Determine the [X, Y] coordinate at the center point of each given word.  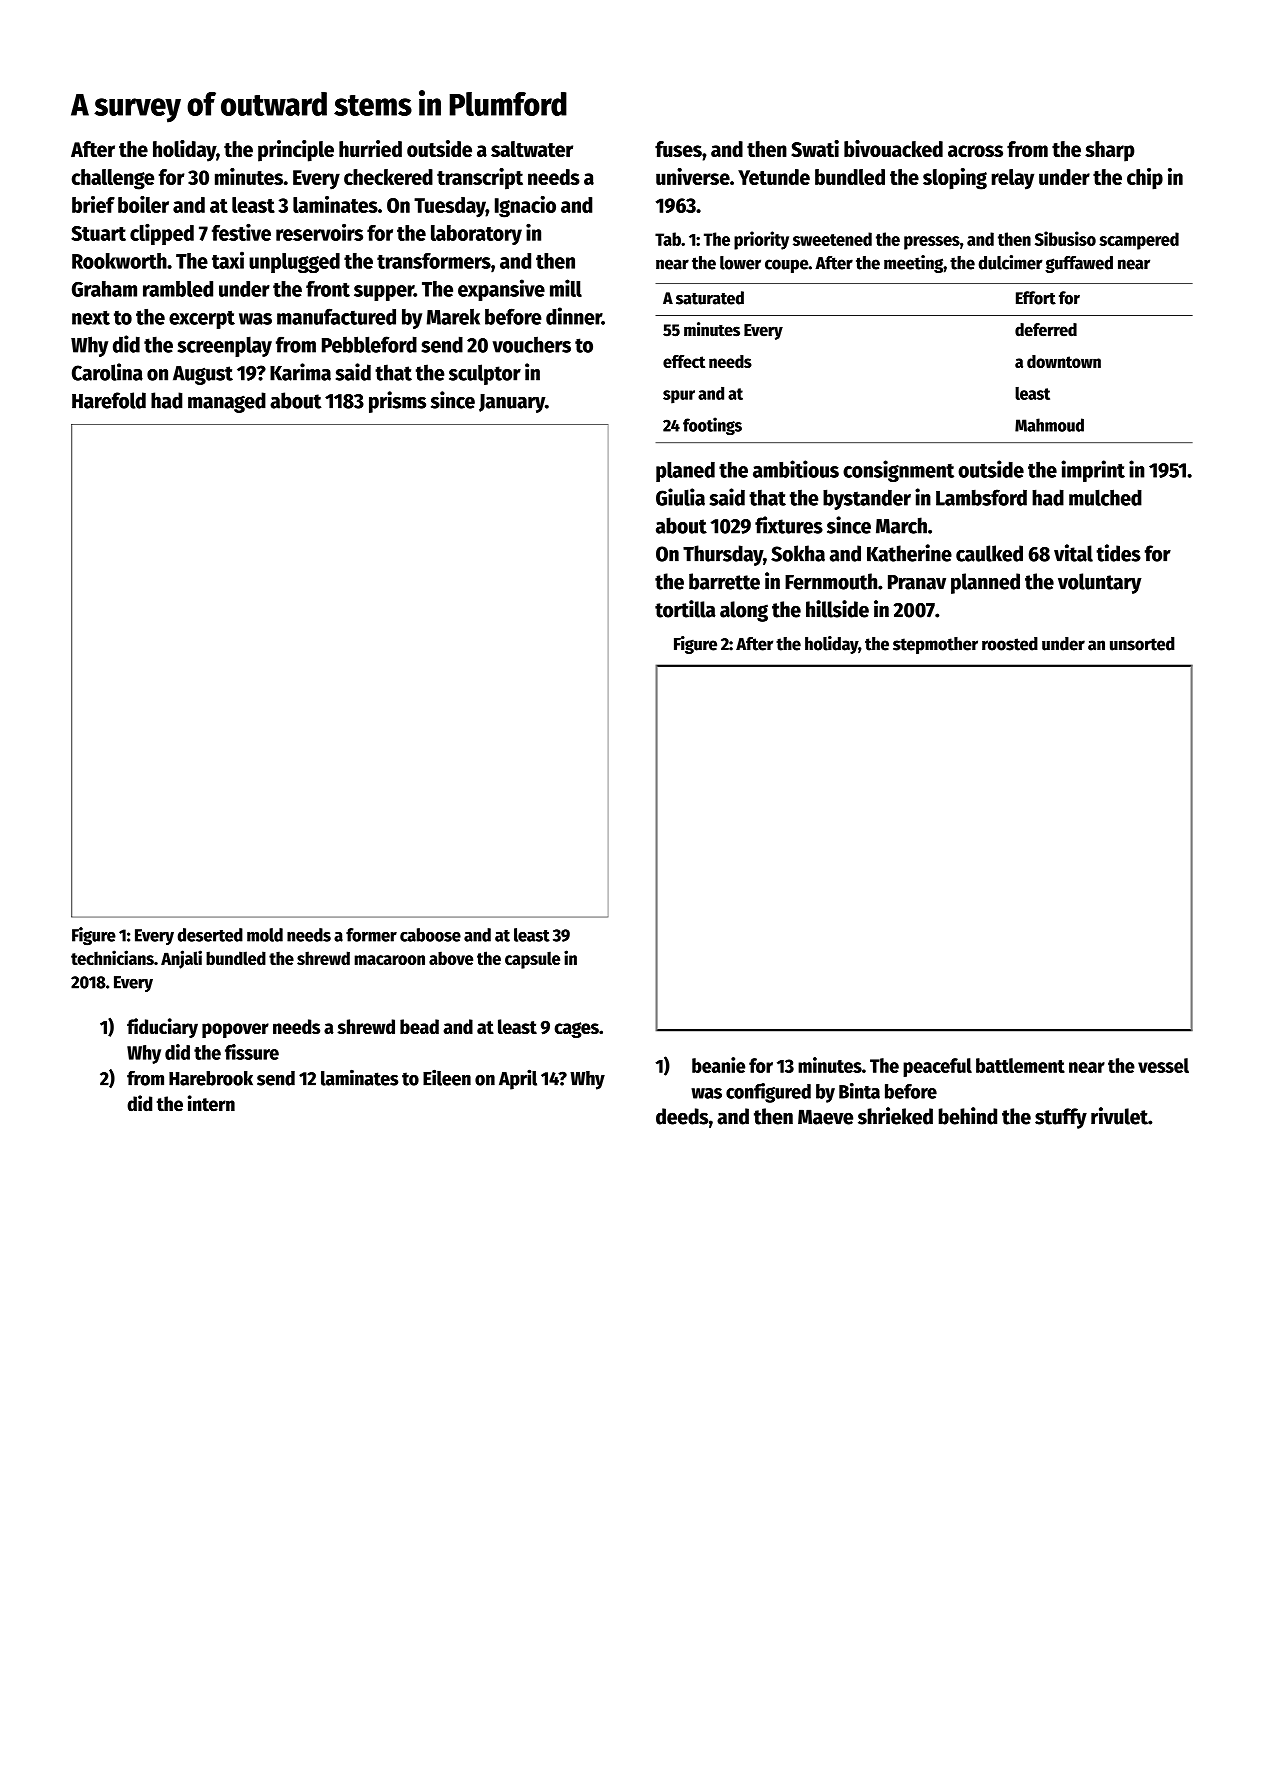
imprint [1093, 471]
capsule [532, 960]
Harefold [109, 400]
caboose [430, 935]
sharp [1110, 151]
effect [684, 361]
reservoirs [319, 232]
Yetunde [774, 177]
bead [419, 1026]
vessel [1163, 1065]
